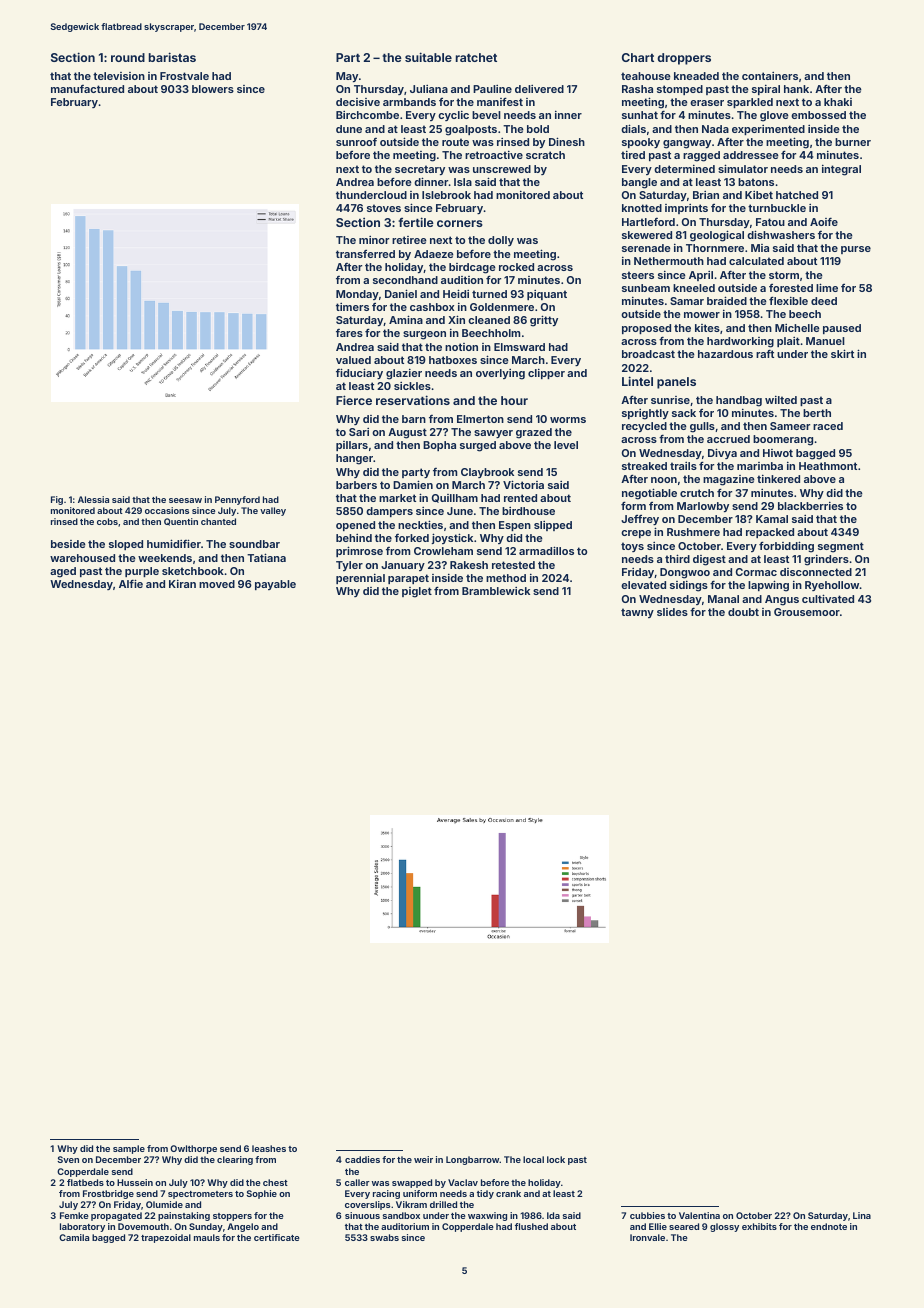  What do you see at coordinates (420, 170) in the document?
I see `secretary` at bounding box center [420, 170].
